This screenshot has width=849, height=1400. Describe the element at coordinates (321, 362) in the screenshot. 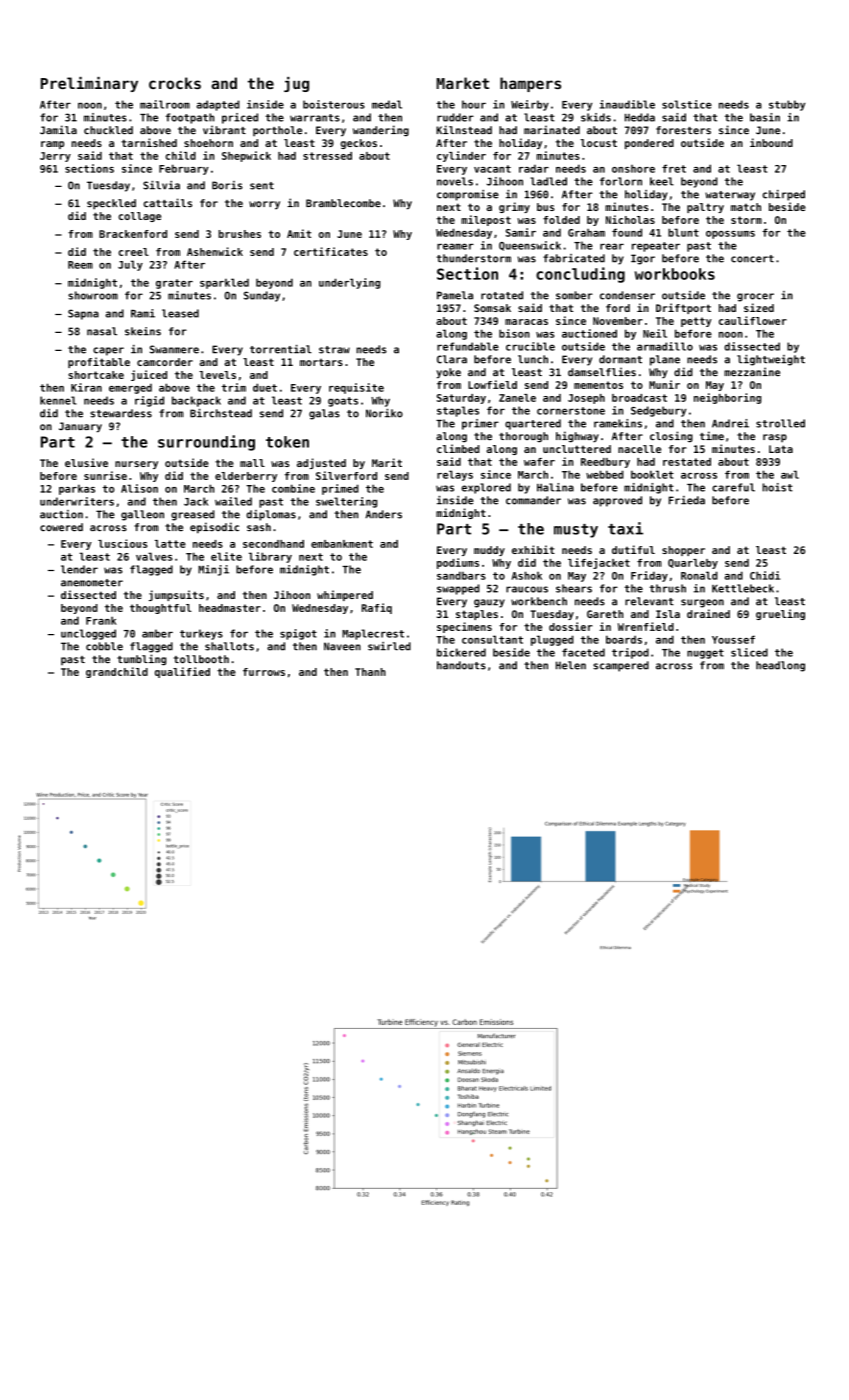

I see `mortars` at that location.
